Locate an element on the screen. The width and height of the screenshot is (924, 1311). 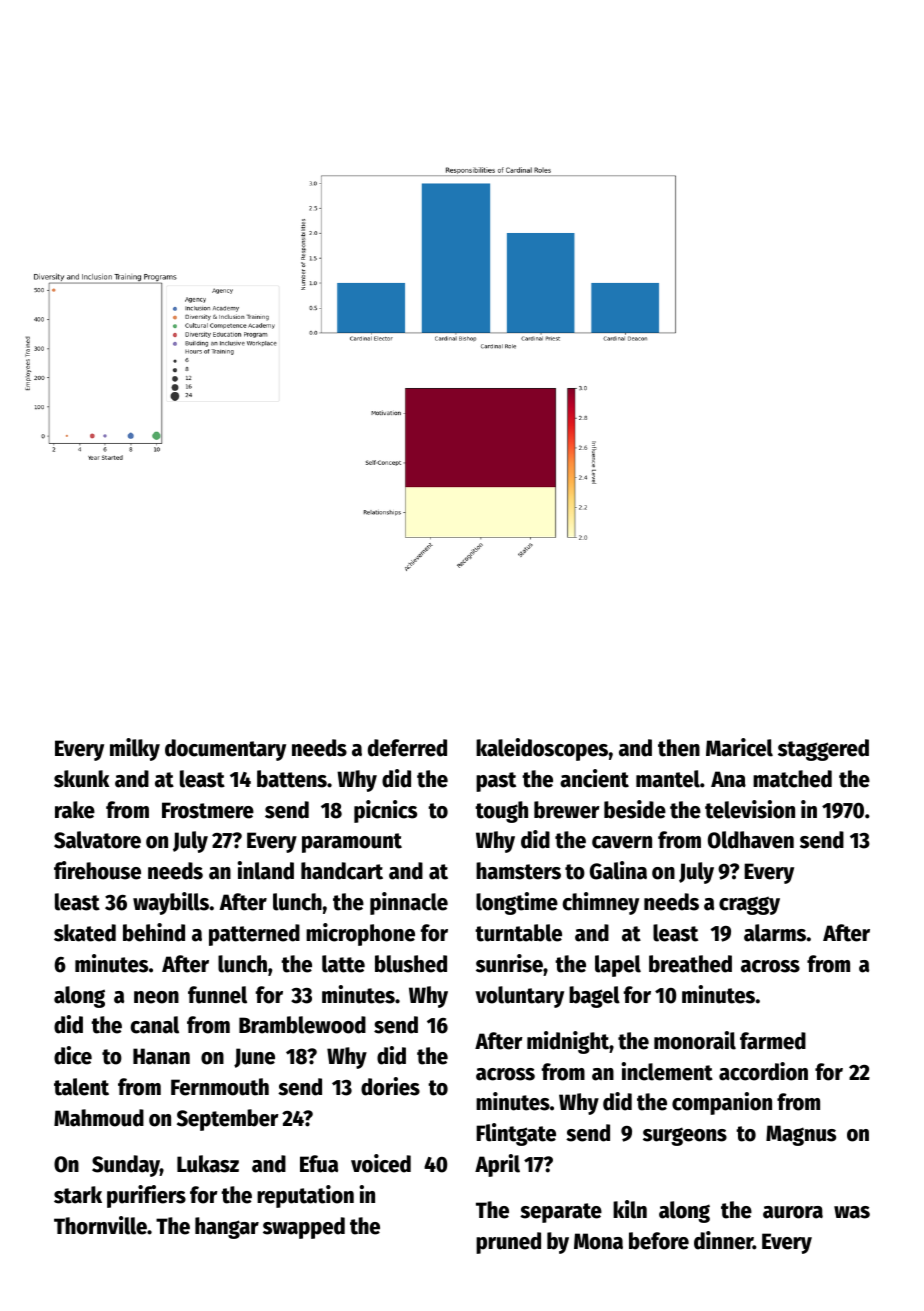
Flintgate is located at coordinates (516, 1134).
